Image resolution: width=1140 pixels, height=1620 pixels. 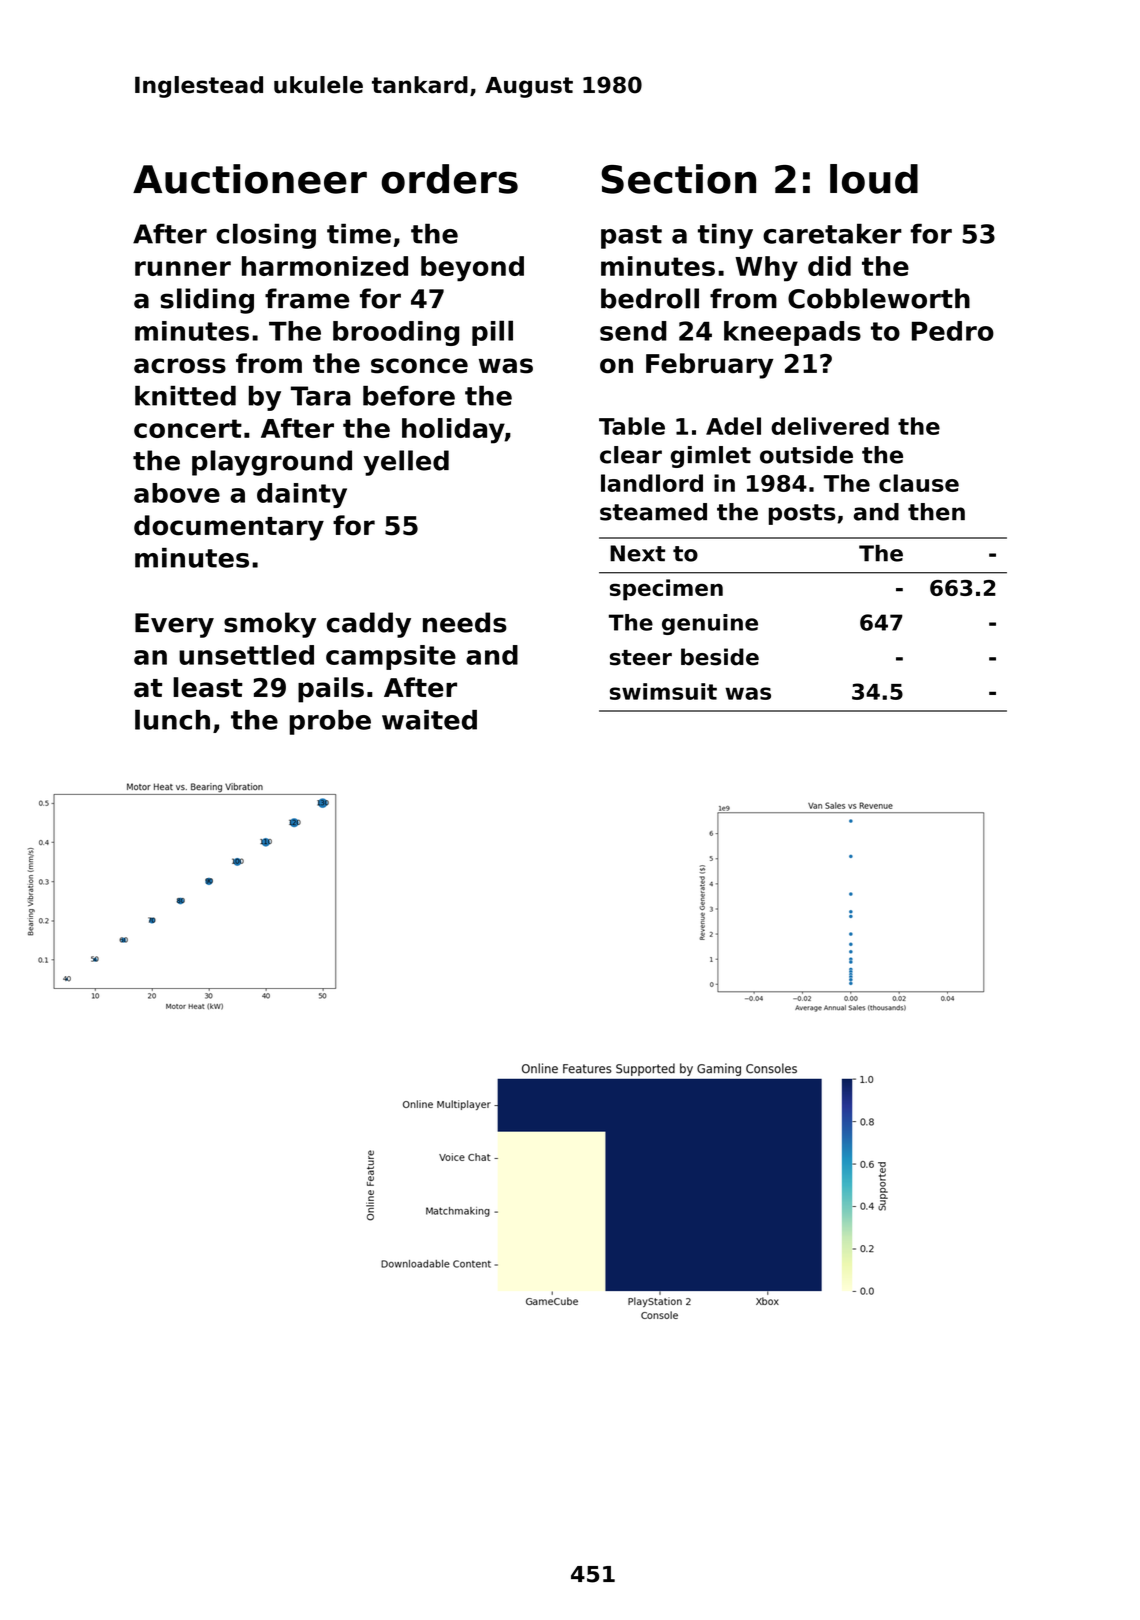 I want to click on loud, so click(x=874, y=179).
